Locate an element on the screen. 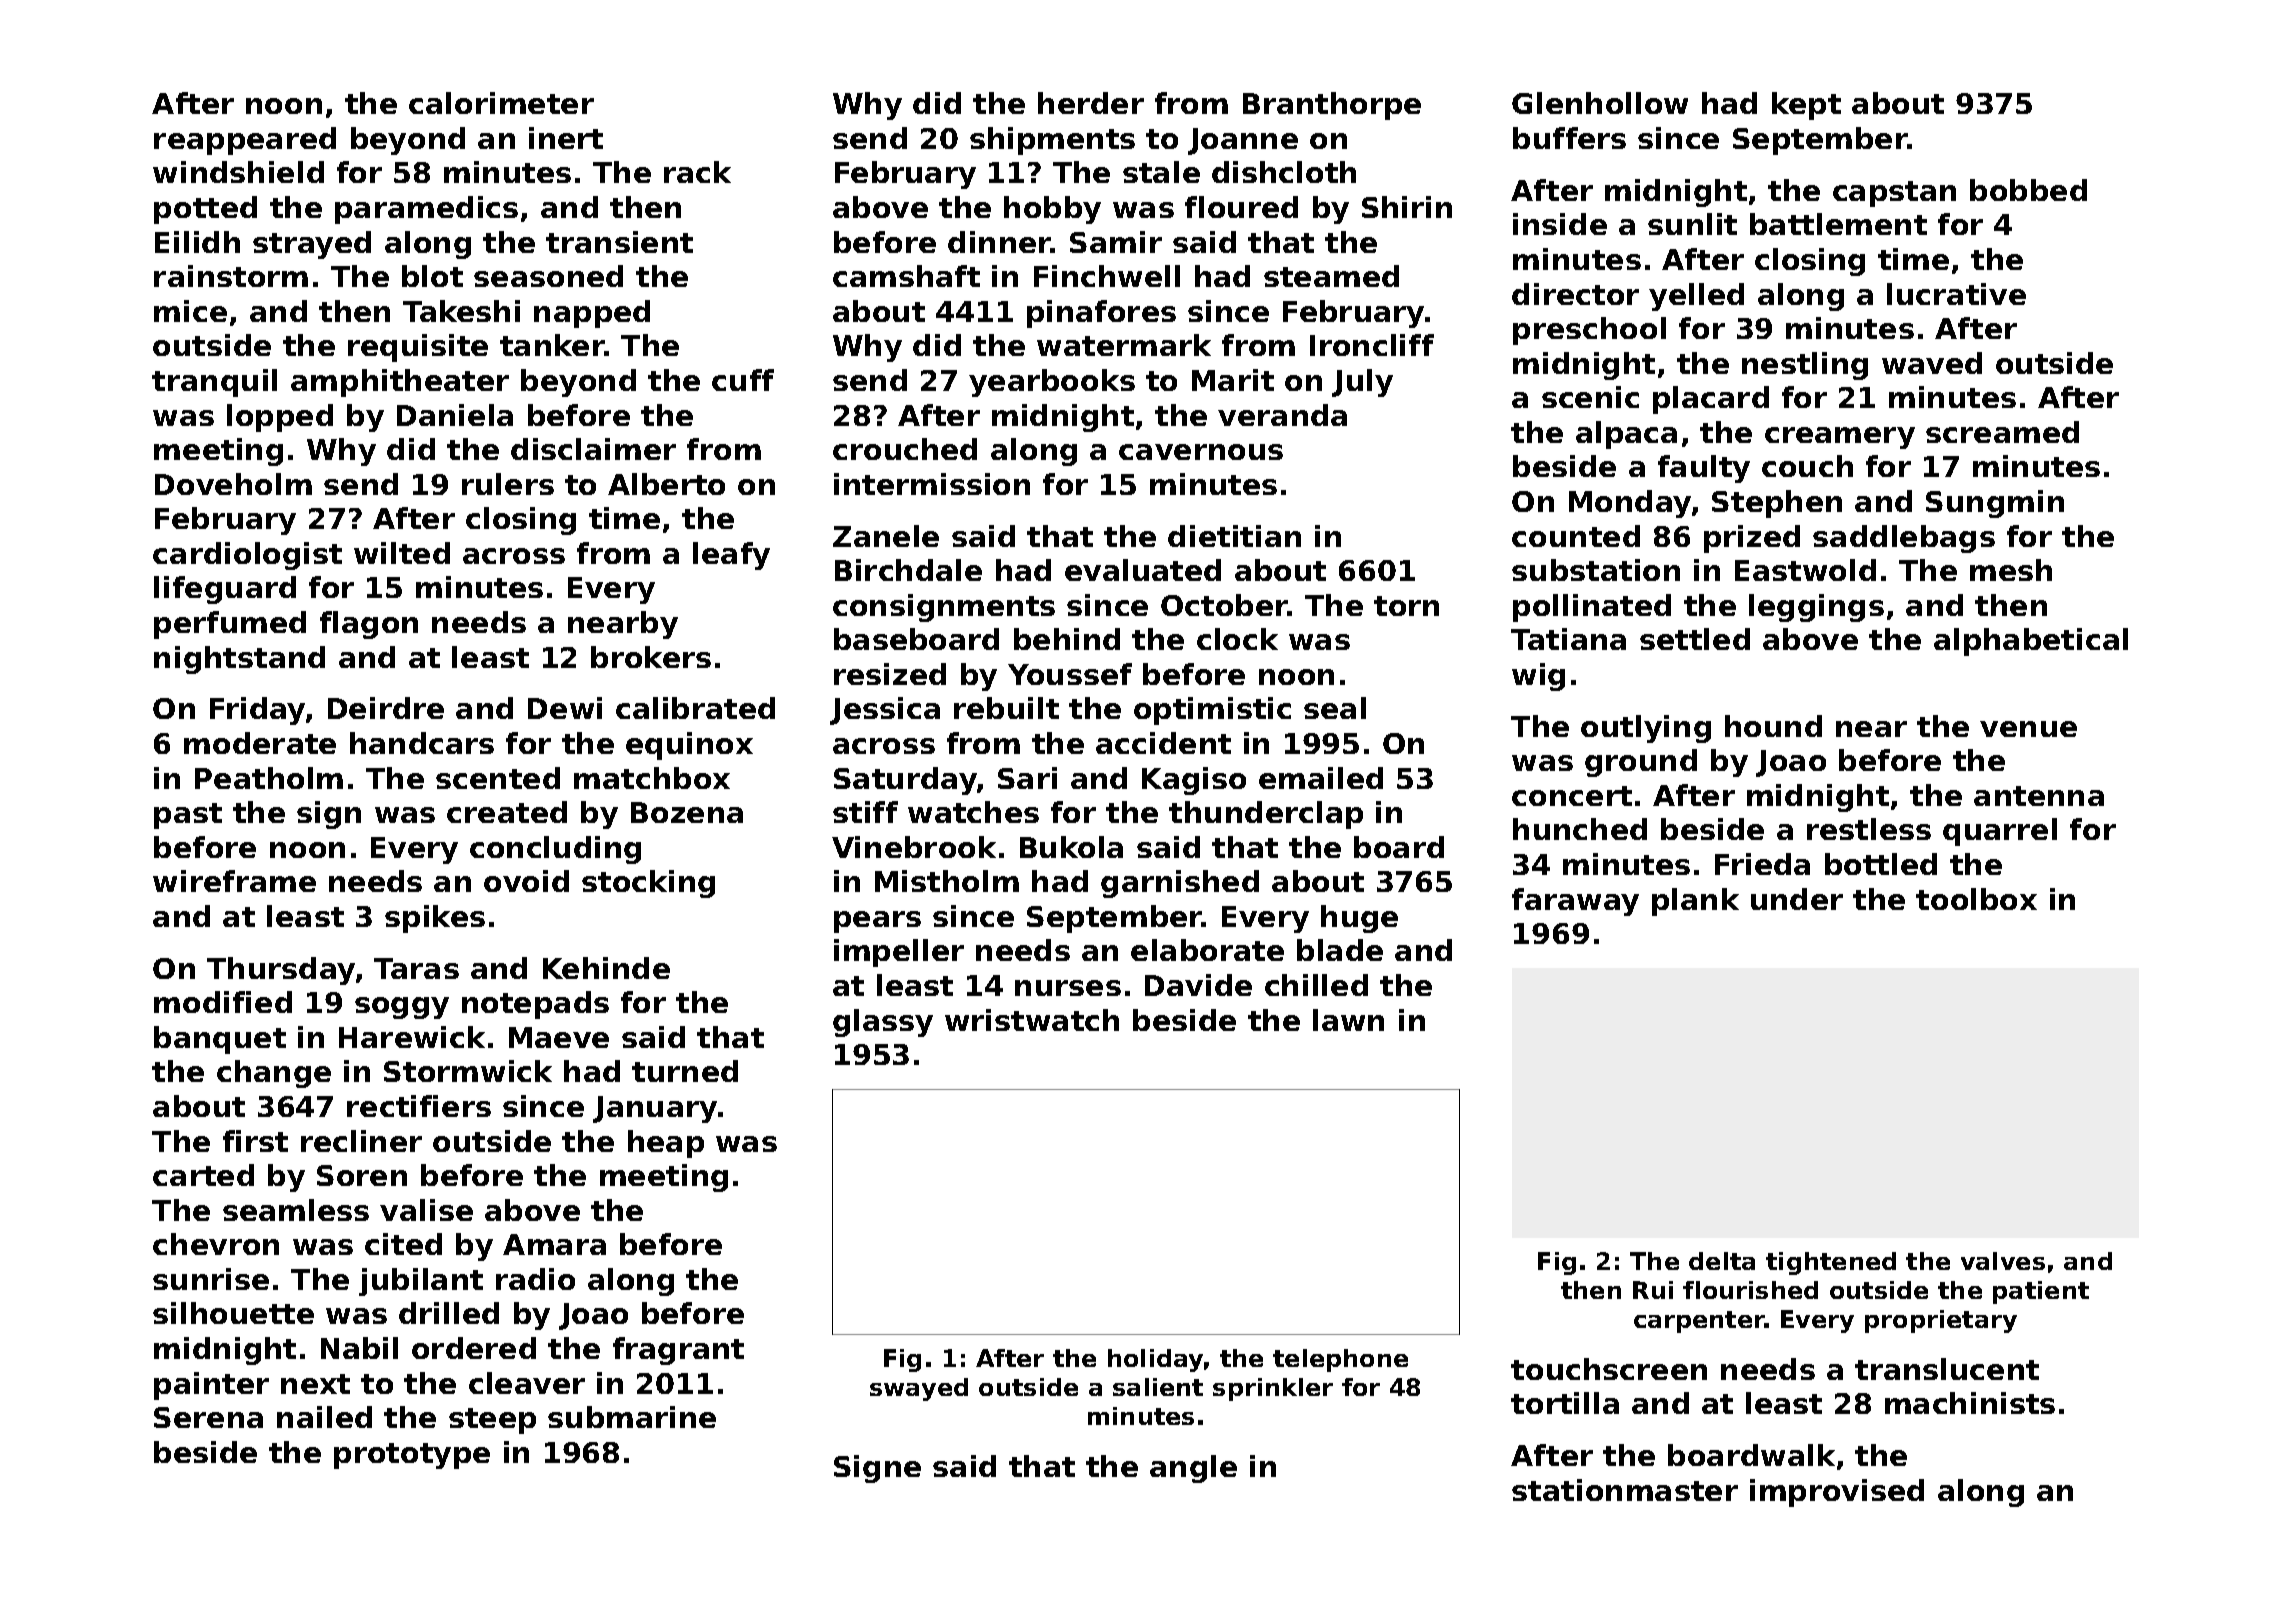 Image resolution: width=2292 pixels, height=1620 pixels. Glenhollow is located at coordinates (1600, 103).
